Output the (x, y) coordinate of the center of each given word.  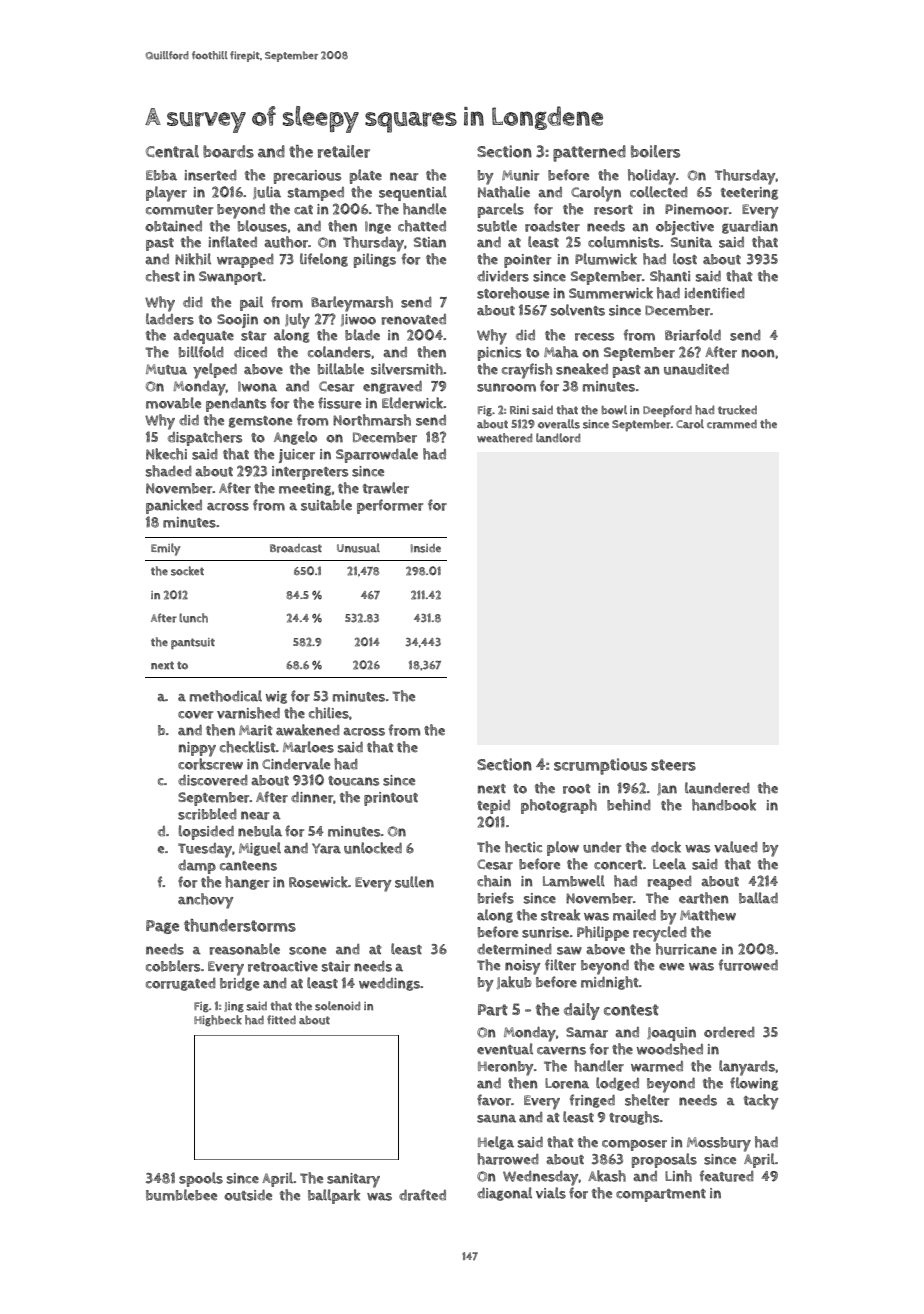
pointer (527, 261)
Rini (519, 410)
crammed (732, 424)
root (577, 789)
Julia (267, 192)
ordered (729, 1032)
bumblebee (181, 1195)
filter (560, 965)
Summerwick (611, 293)
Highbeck (218, 1020)
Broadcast (296, 548)
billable (341, 369)
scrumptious (600, 766)
